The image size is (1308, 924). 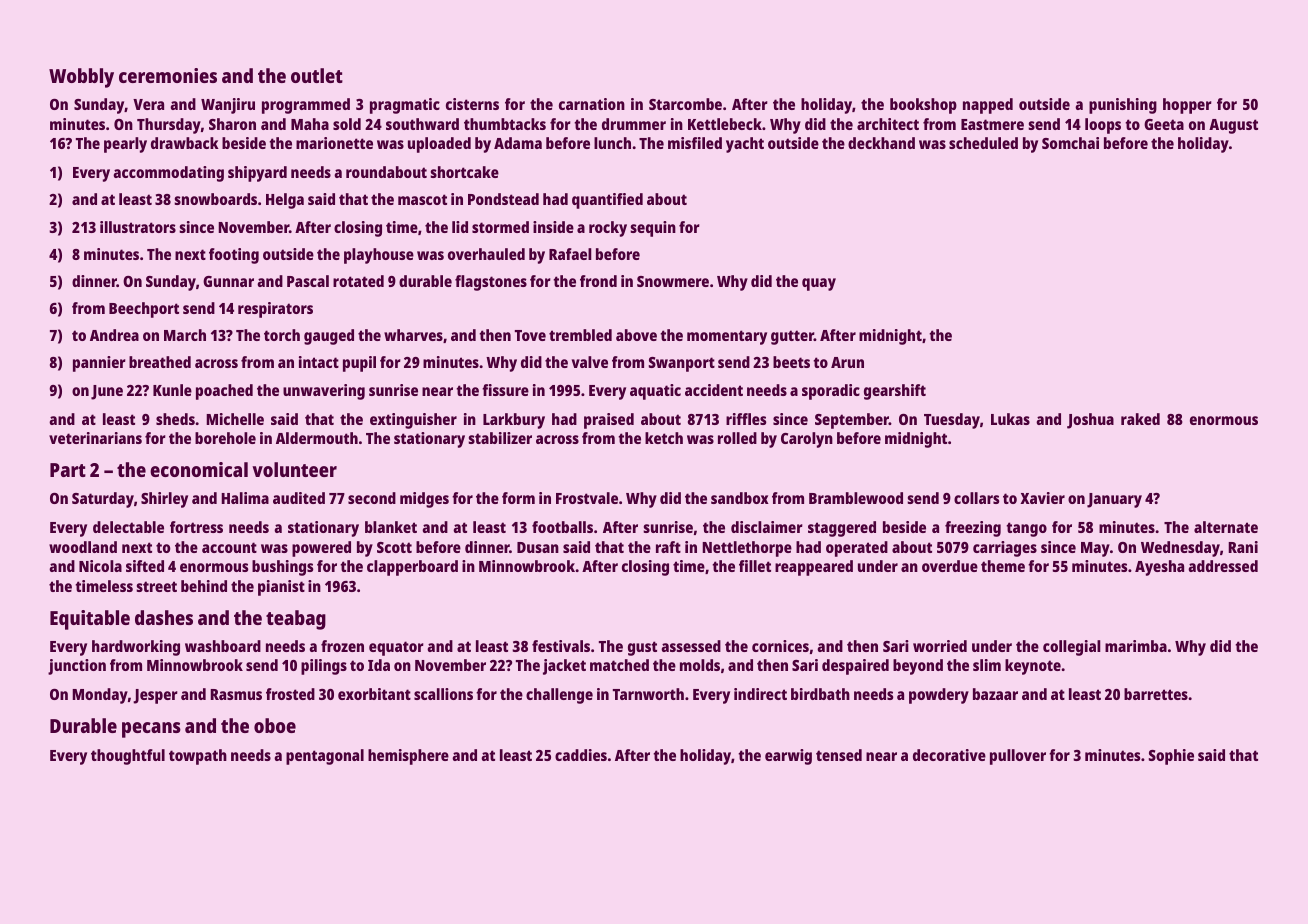 I want to click on ceremonies, so click(x=168, y=75).
